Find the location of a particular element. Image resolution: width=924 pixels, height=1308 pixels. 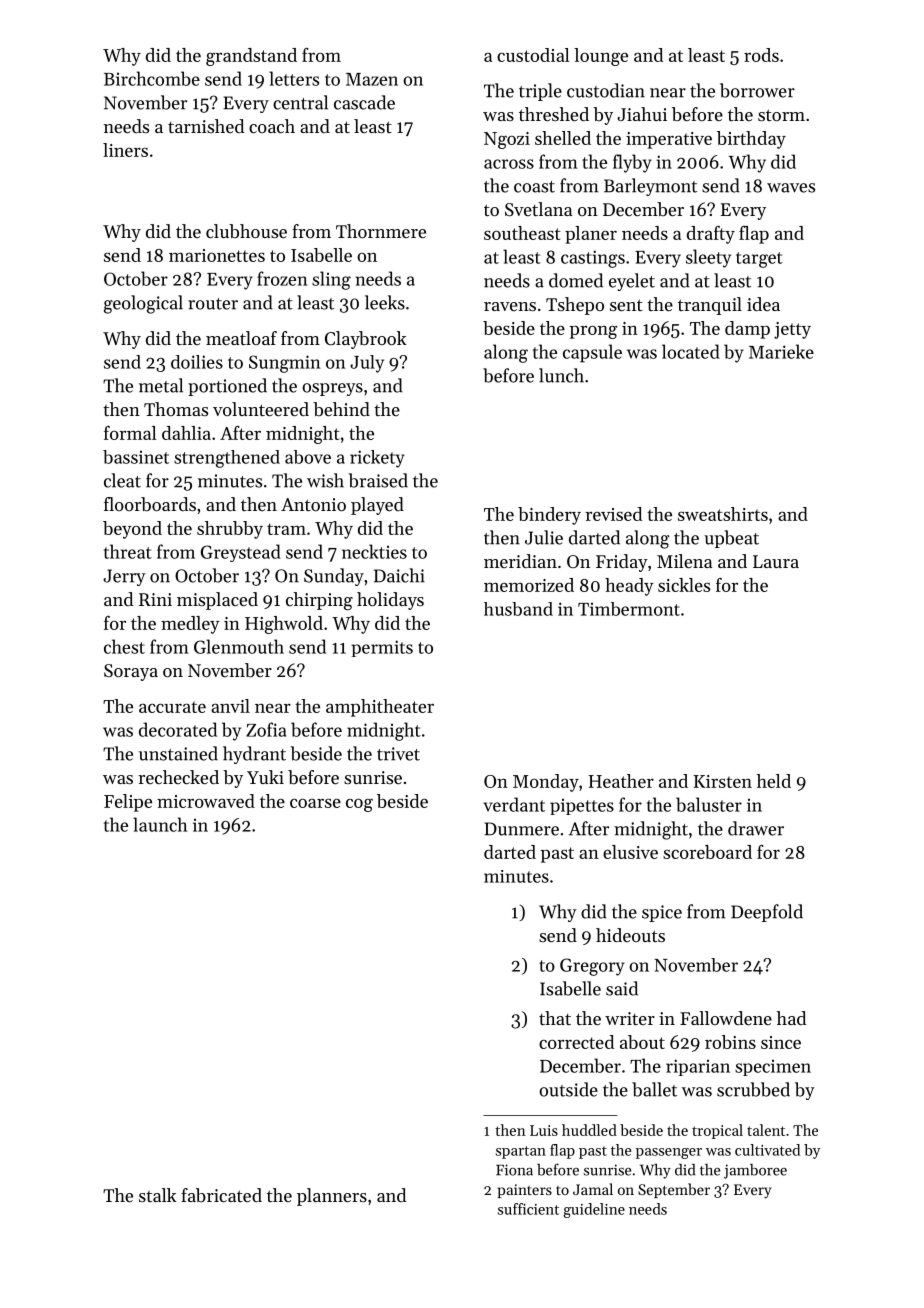

baluster is located at coordinates (709, 804).
